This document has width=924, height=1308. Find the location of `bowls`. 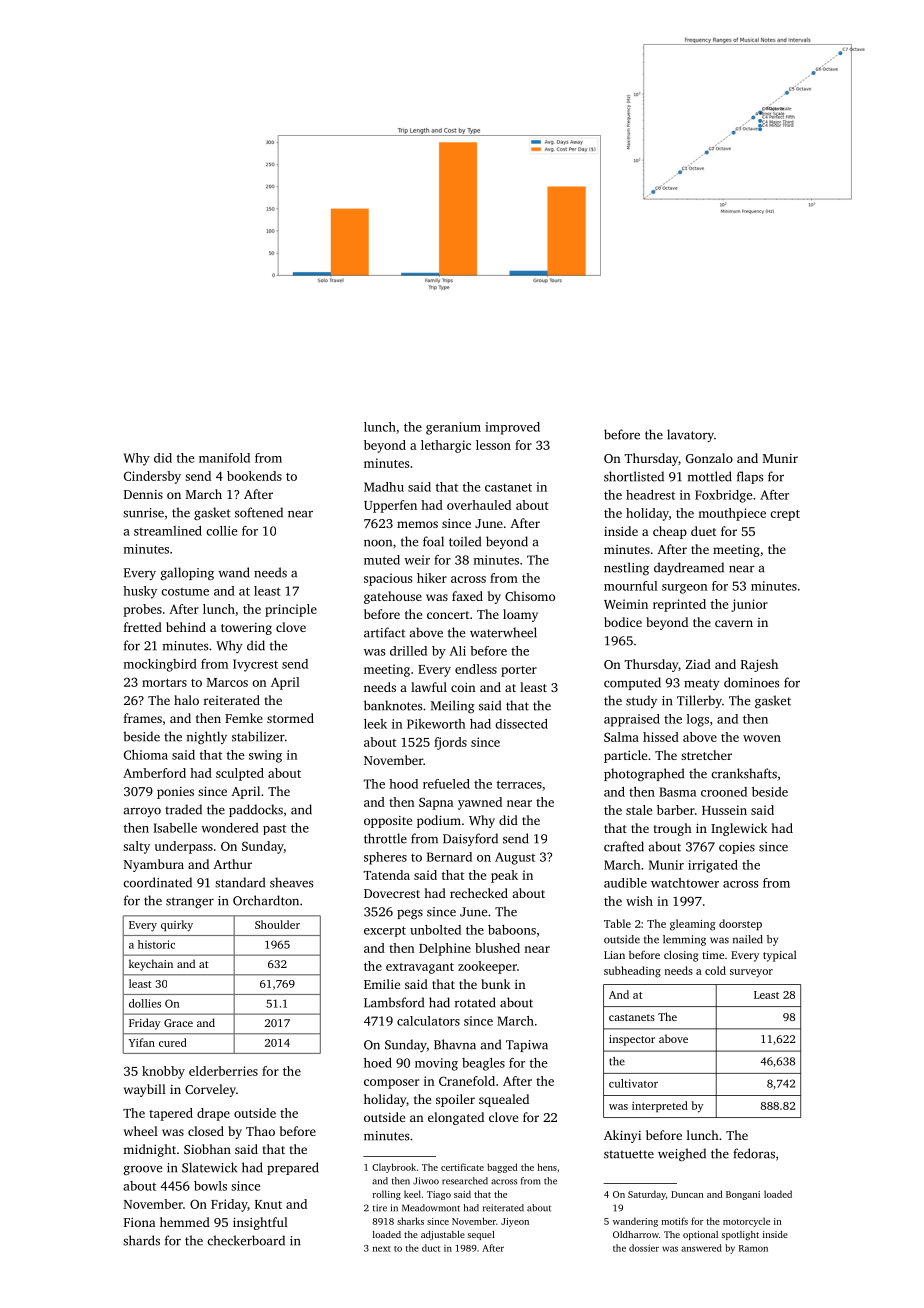

bowls is located at coordinates (210, 1186).
